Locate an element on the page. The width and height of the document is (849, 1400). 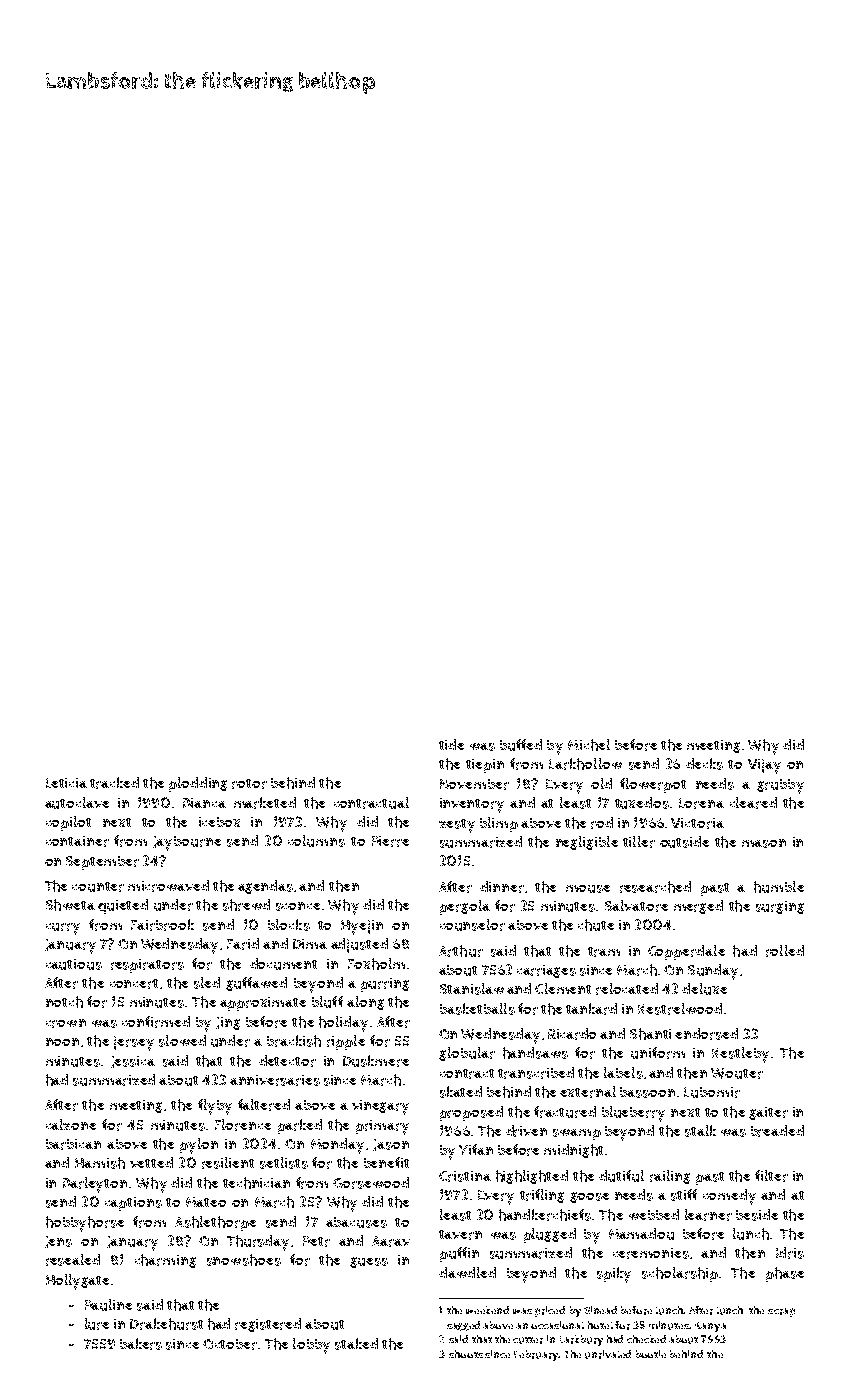
confirmed is located at coordinates (156, 1022).
